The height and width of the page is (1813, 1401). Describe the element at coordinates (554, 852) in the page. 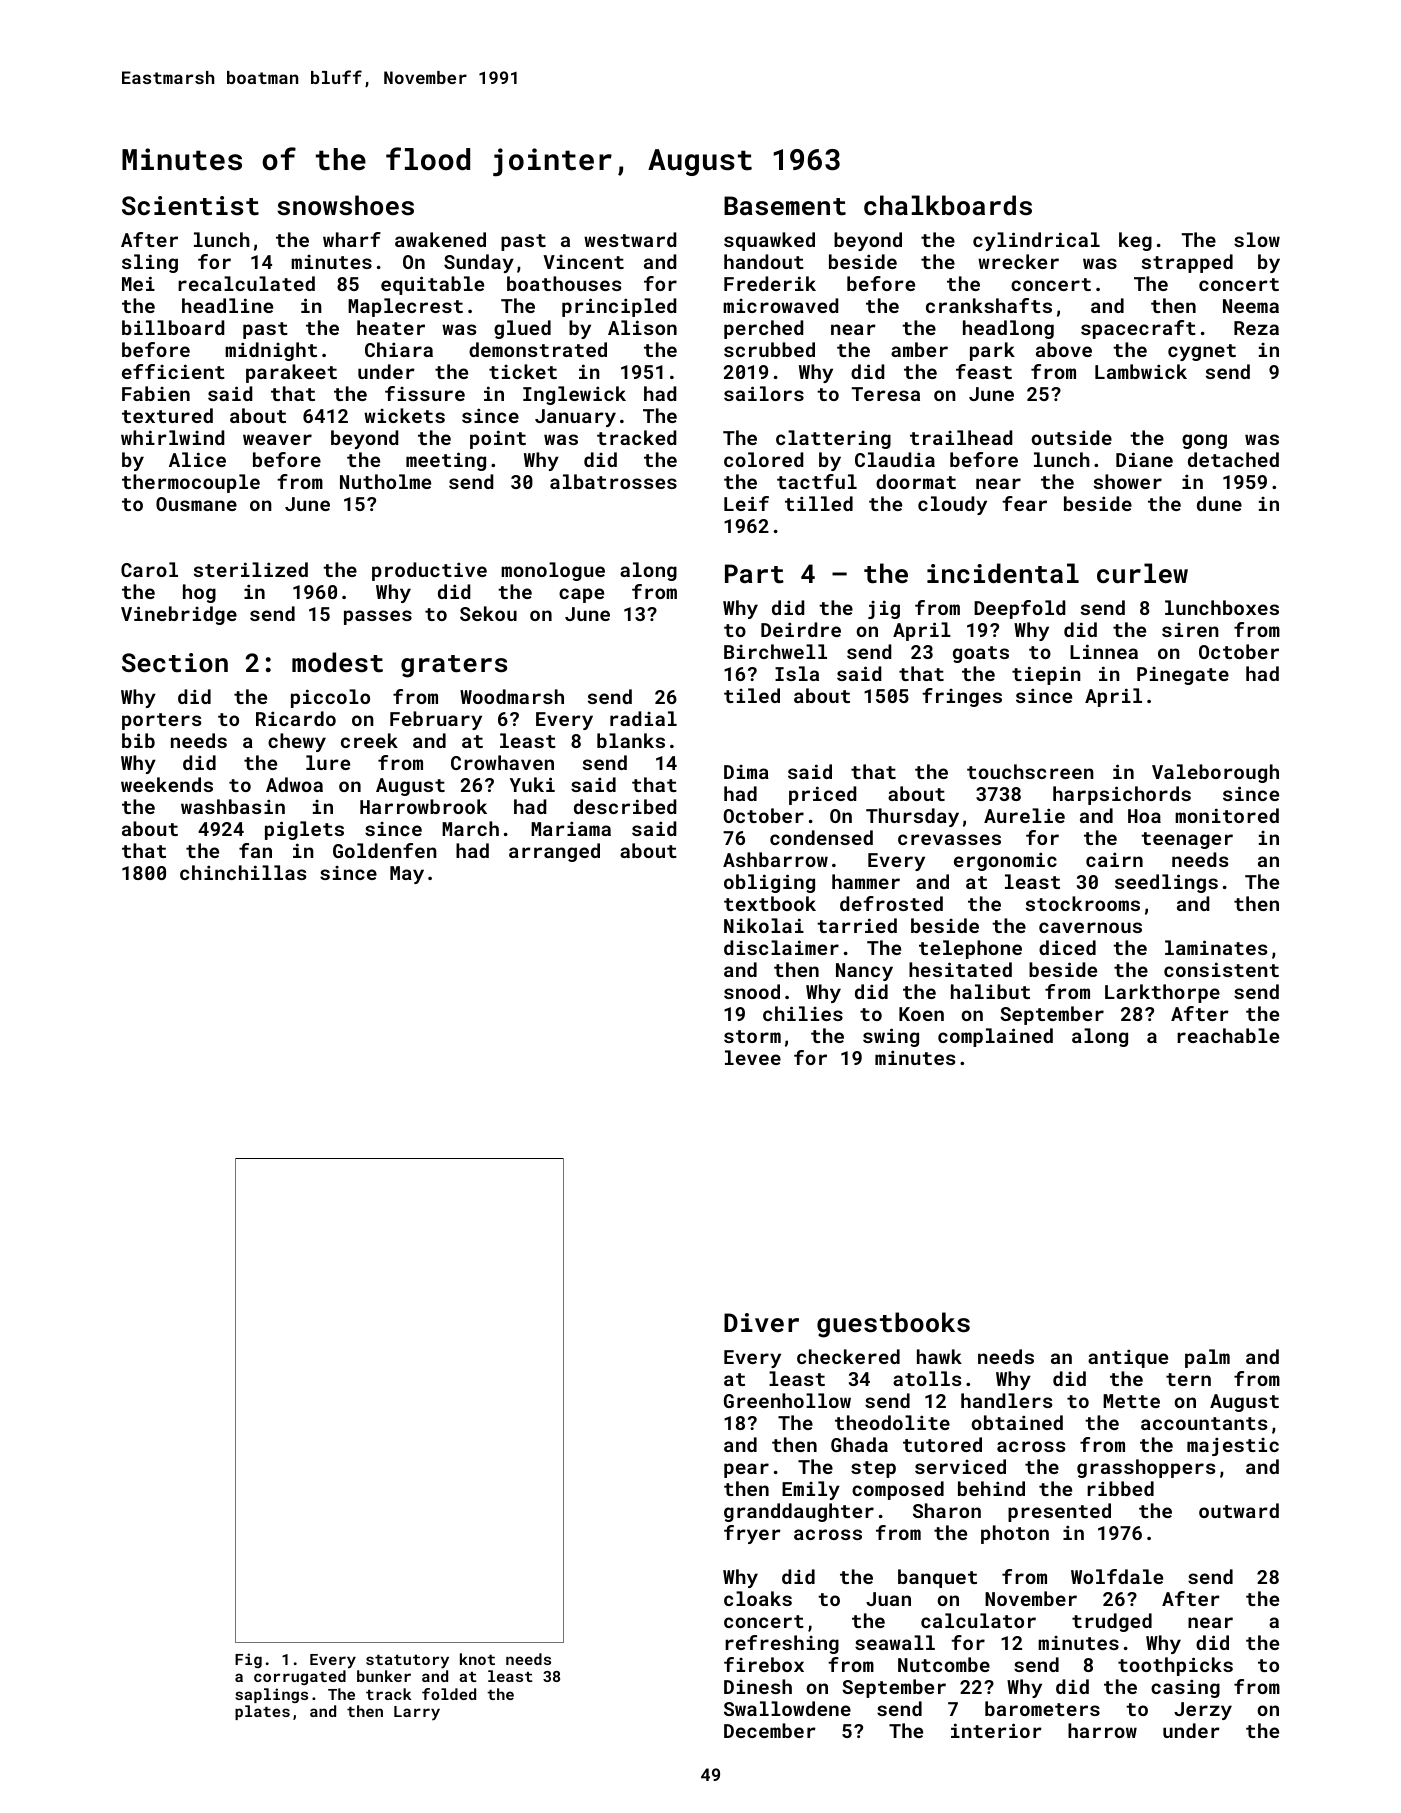

I see `arranged` at that location.
